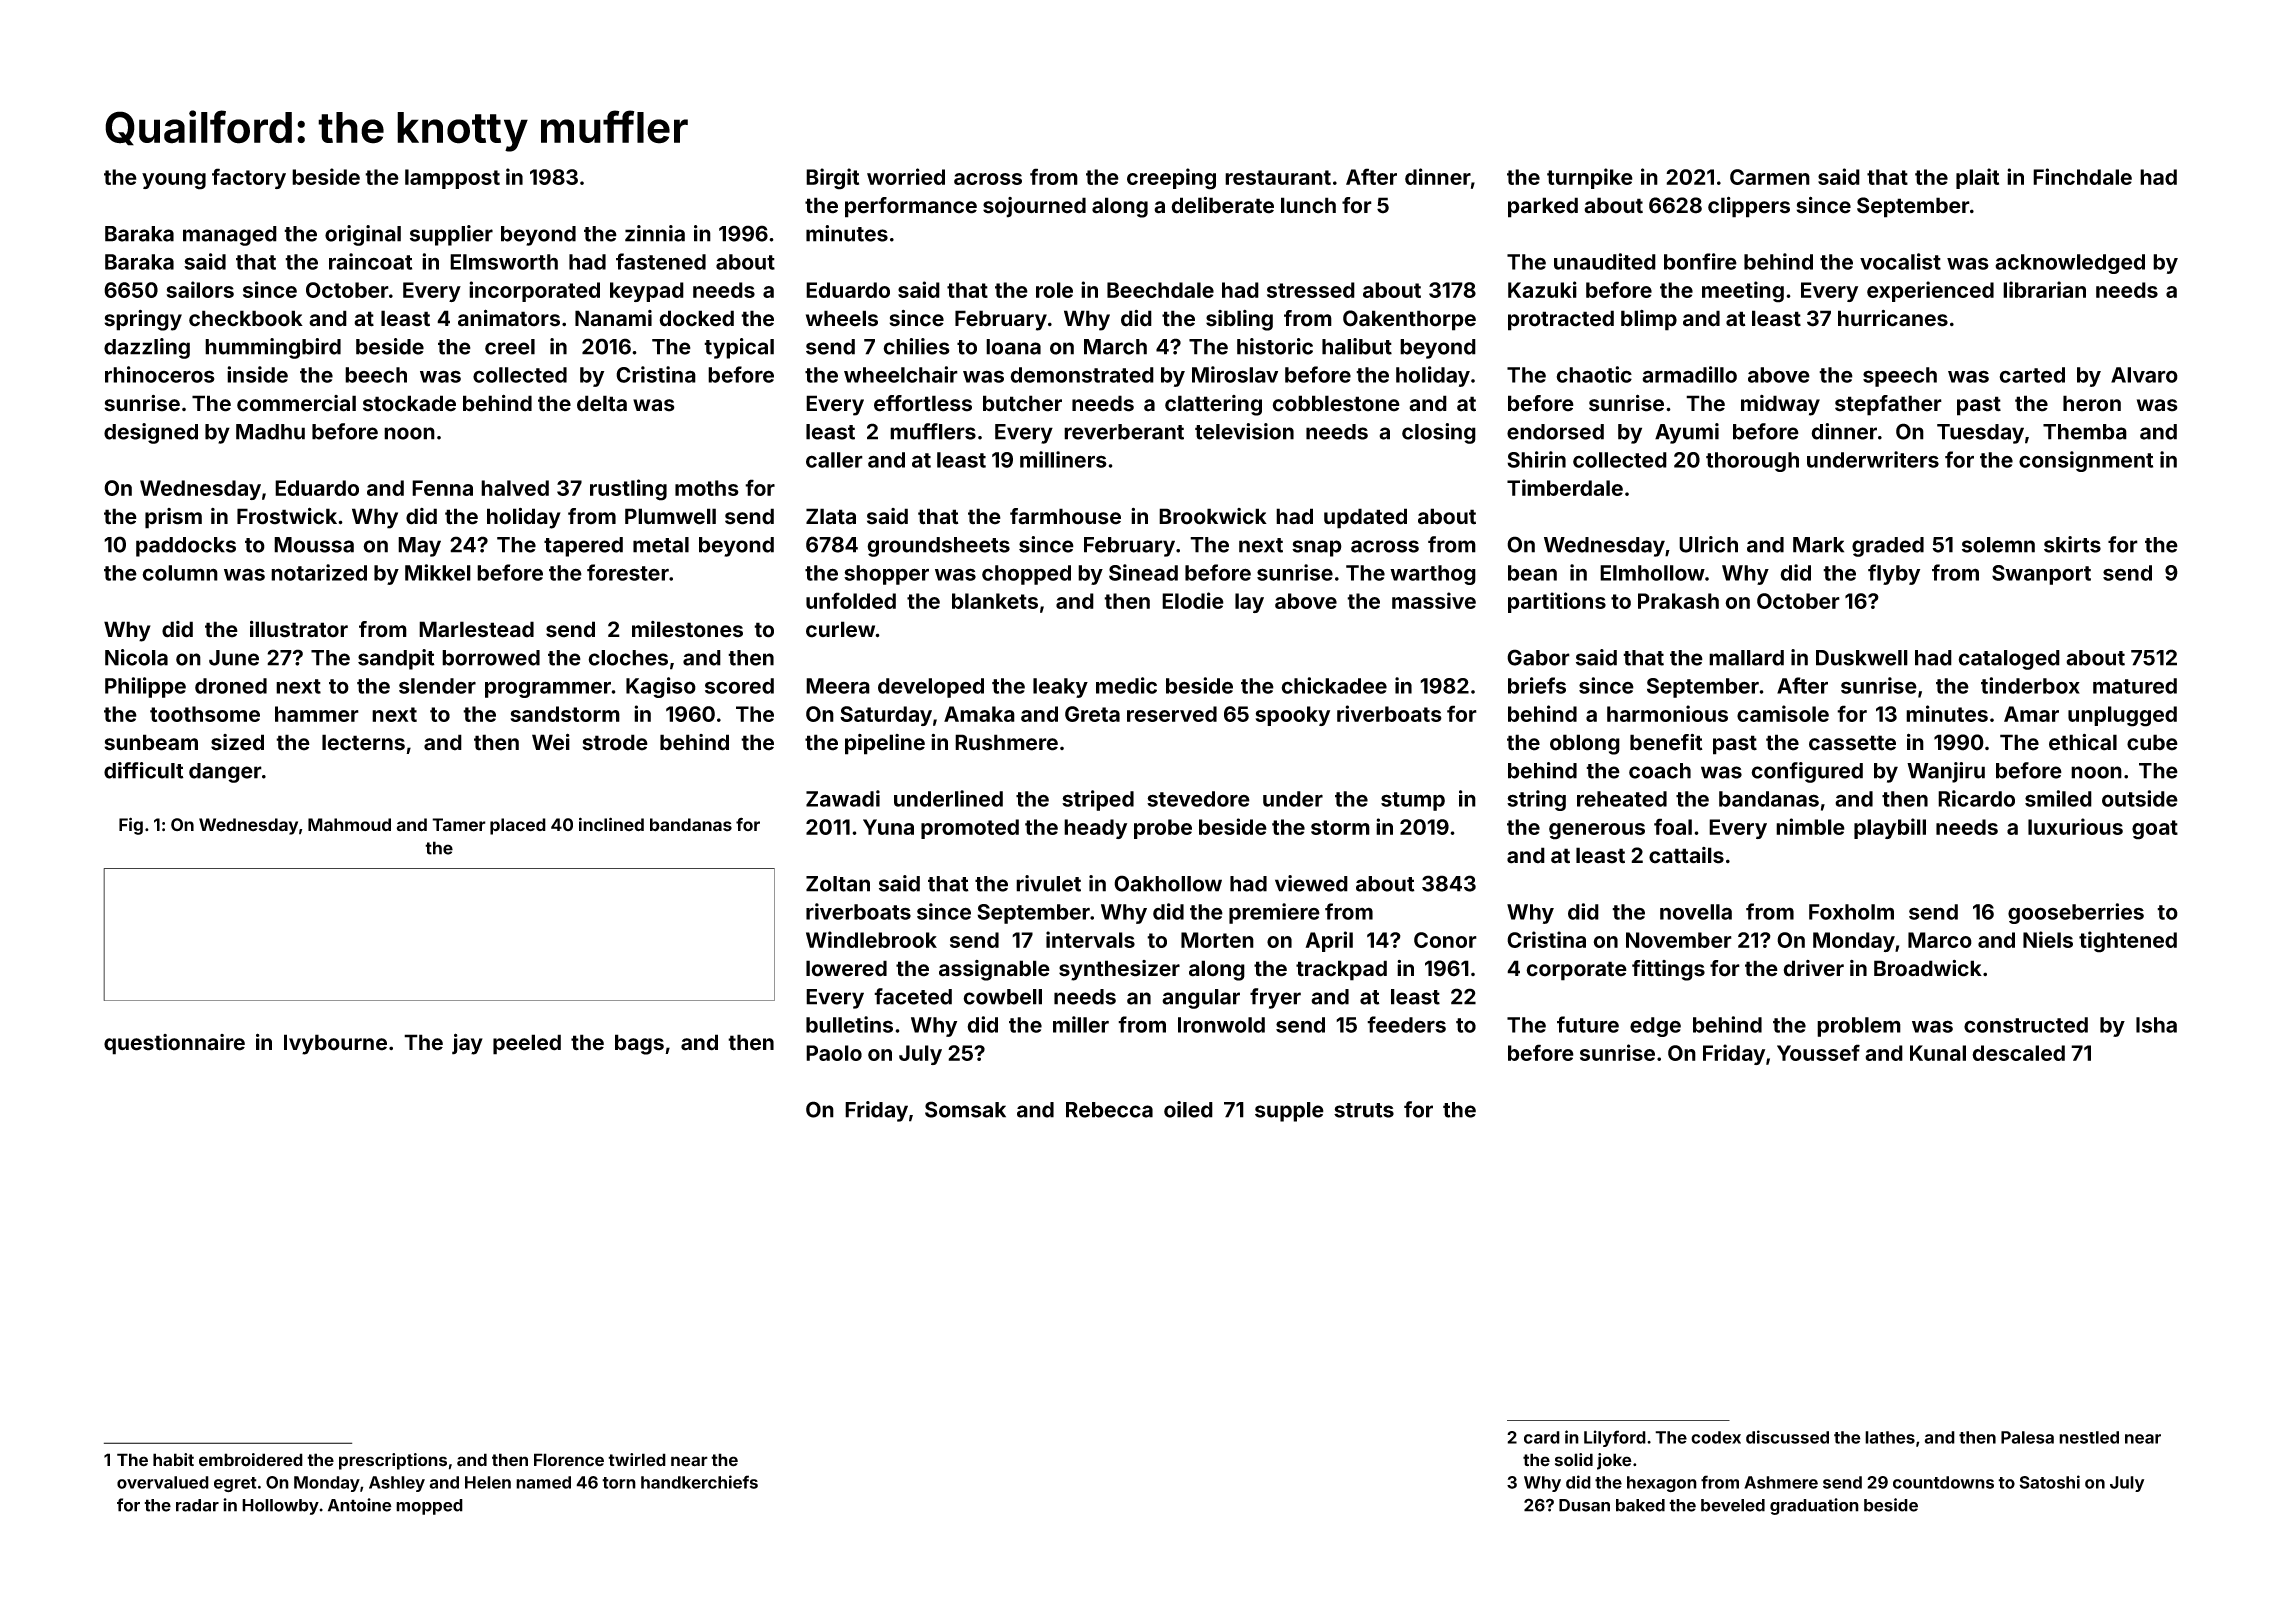 The height and width of the document is (1614, 2282). Describe the element at coordinates (2018, 1053) in the document. I see `descaled` at that location.
